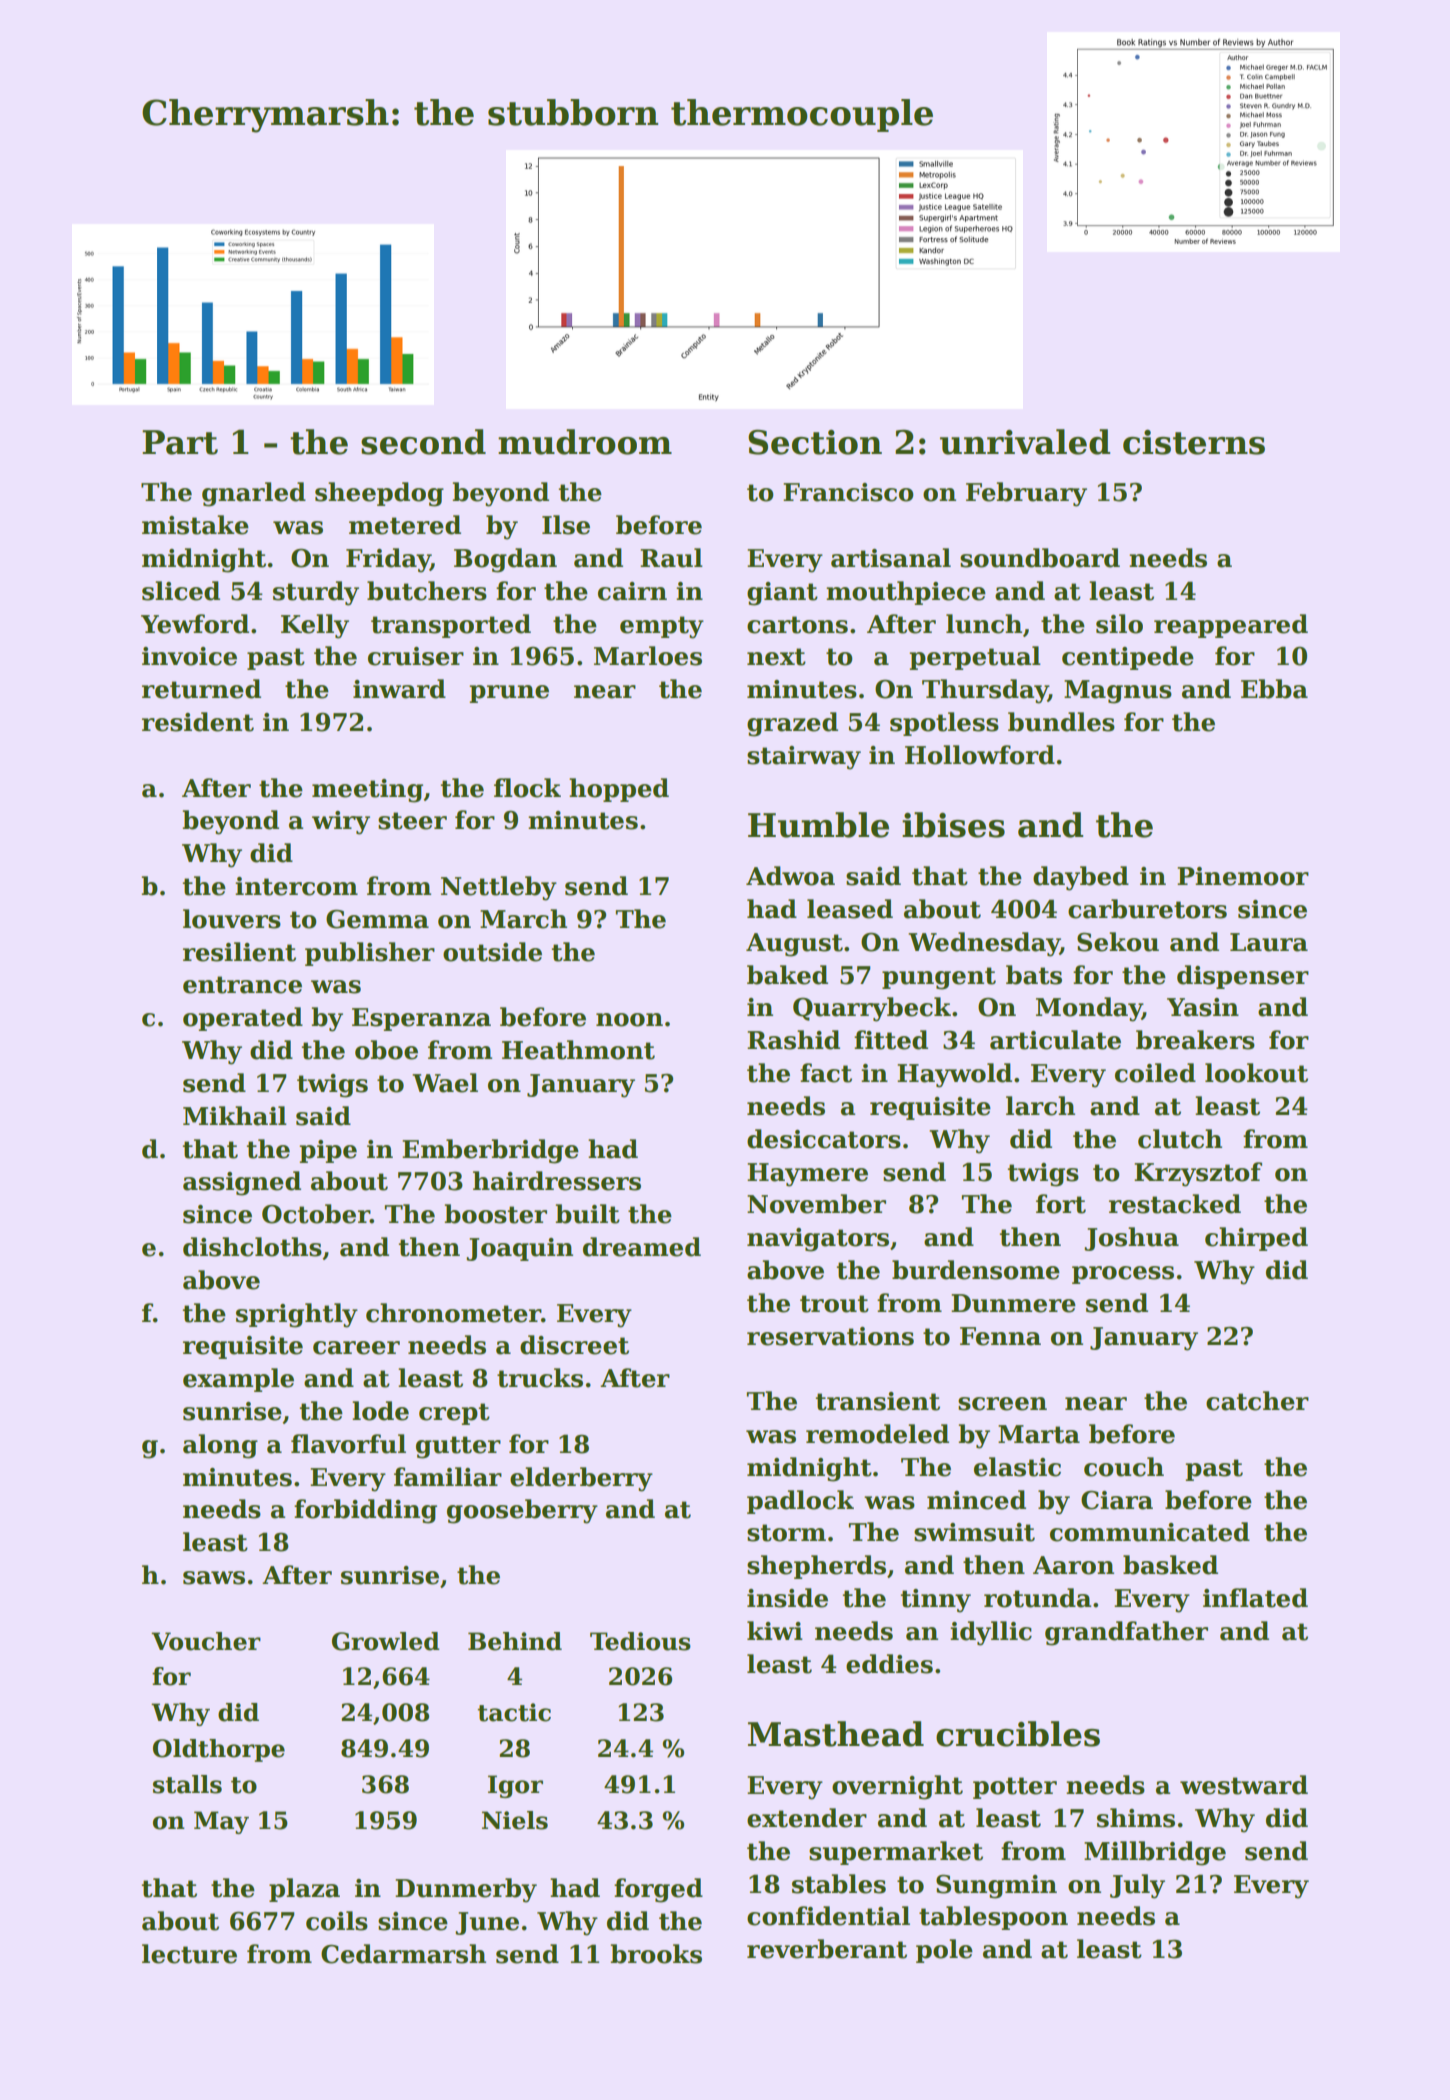 This document has width=1450, height=2100. Describe the element at coordinates (827, 1949) in the document. I see `reverberant` at that location.
